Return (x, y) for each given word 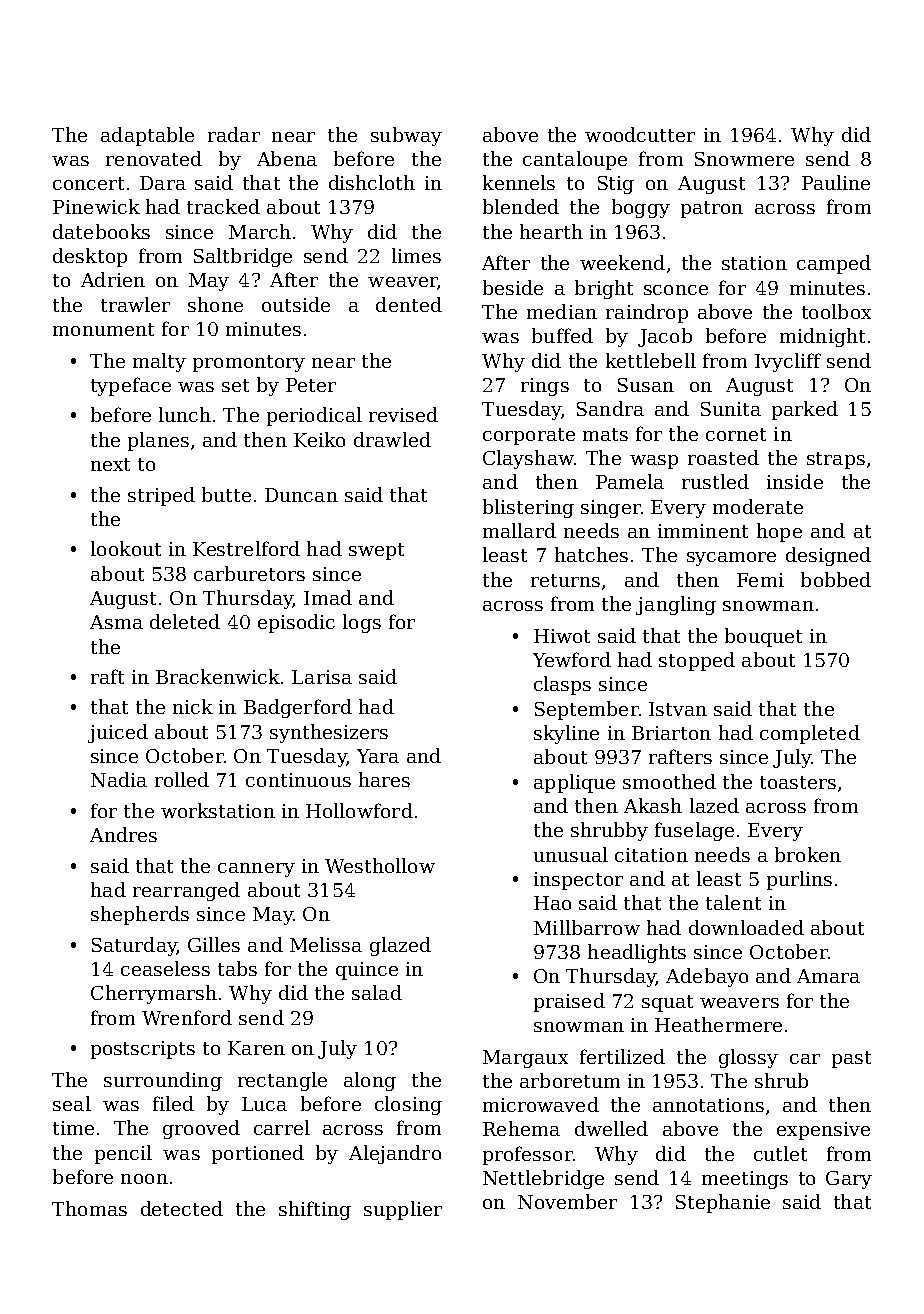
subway (406, 136)
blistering (528, 508)
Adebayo (707, 977)
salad (377, 992)
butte (226, 494)
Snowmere (744, 159)
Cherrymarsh (154, 994)
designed (828, 556)
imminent (703, 531)
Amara (828, 976)
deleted (185, 621)
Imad (328, 597)
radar (234, 134)
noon (144, 1179)
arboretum (570, 1080)
